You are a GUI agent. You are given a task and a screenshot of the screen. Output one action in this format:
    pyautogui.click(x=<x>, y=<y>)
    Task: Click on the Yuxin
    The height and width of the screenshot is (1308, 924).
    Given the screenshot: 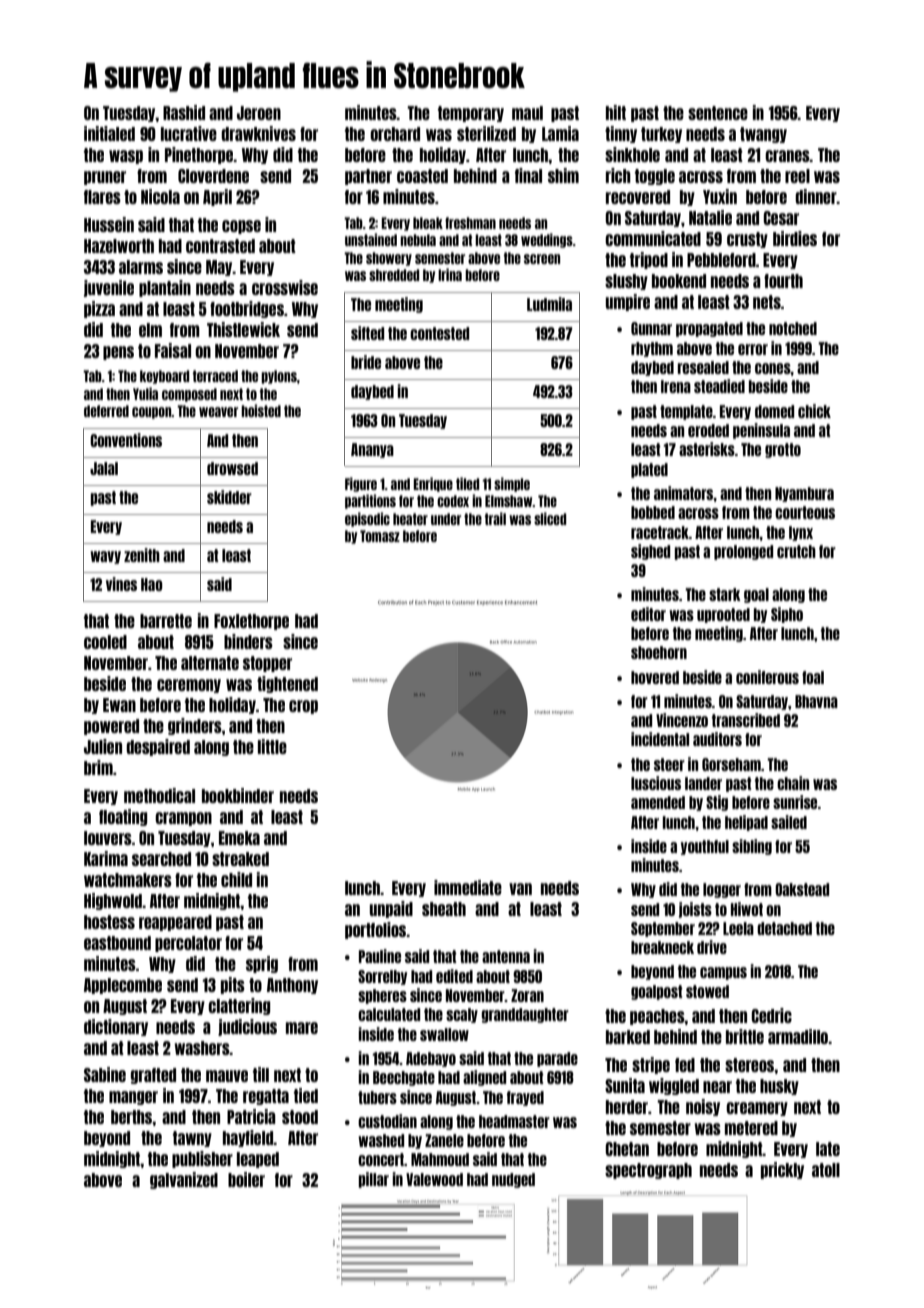 What is the action you would take?
    pyautogui.click(x=720, y=196)
